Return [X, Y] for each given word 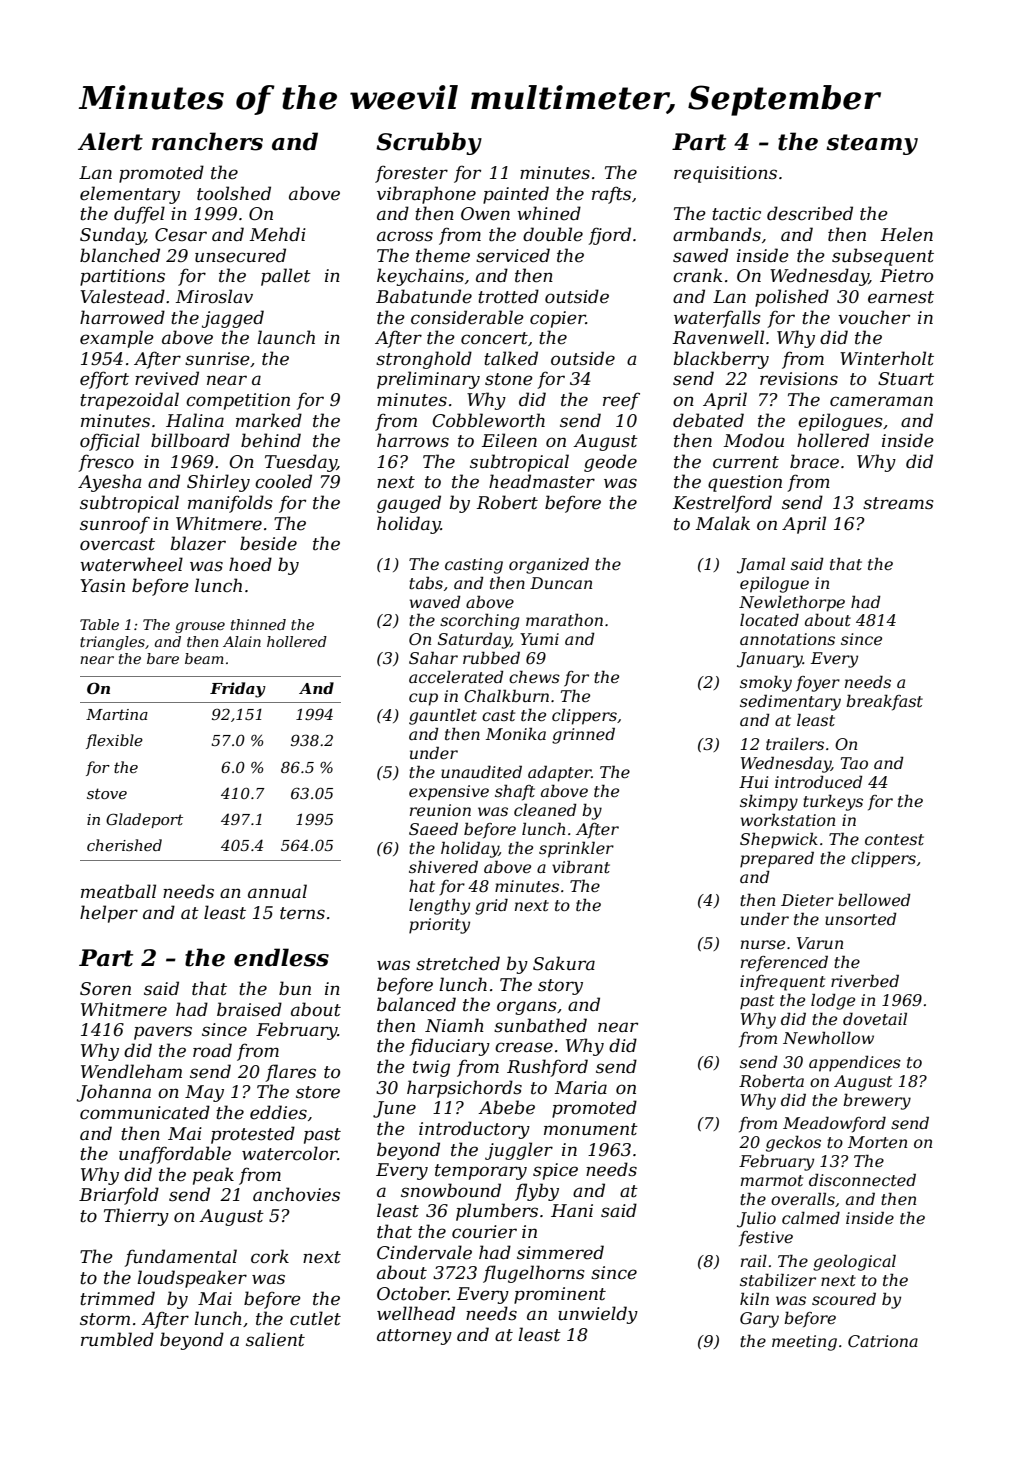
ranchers [207, 141]
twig [431, 1068]
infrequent [782, 983]
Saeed [433, 828]
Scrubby [429, 143]
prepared [777, 859]
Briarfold [119, 1196]
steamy [872, 144]
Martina [117, 714]
